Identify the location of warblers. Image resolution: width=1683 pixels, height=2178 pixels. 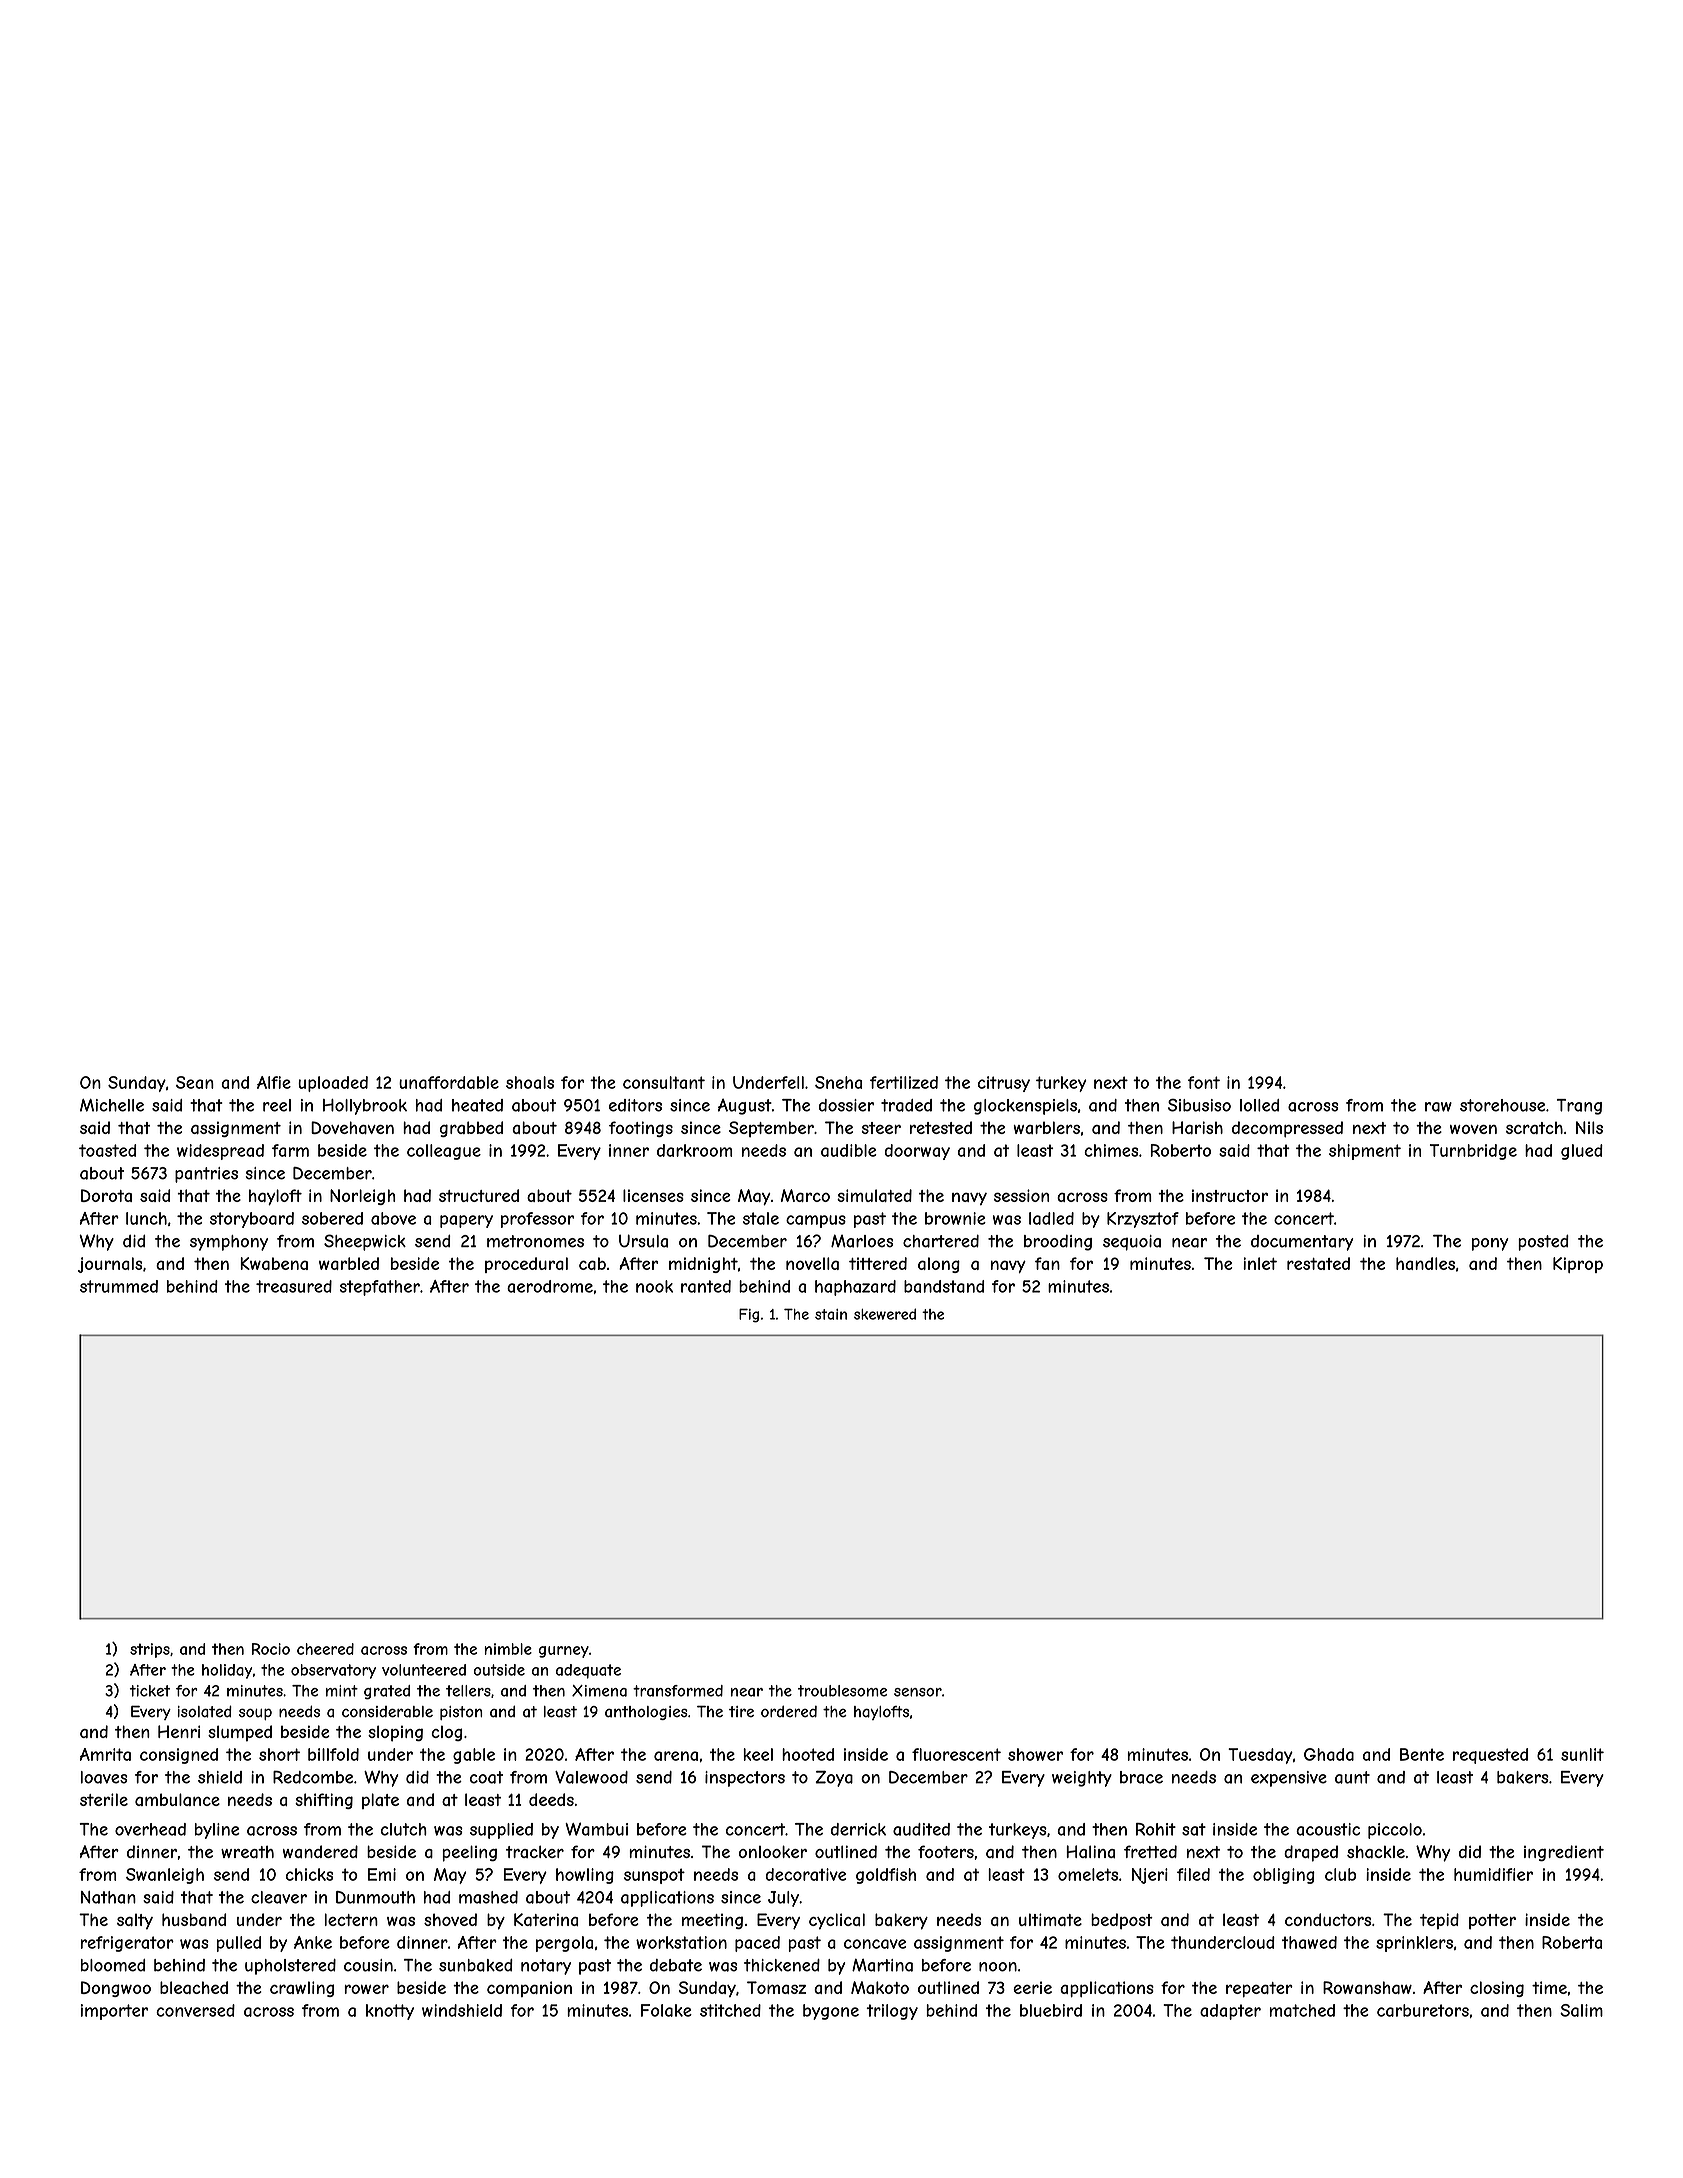
(1046, 1127).
